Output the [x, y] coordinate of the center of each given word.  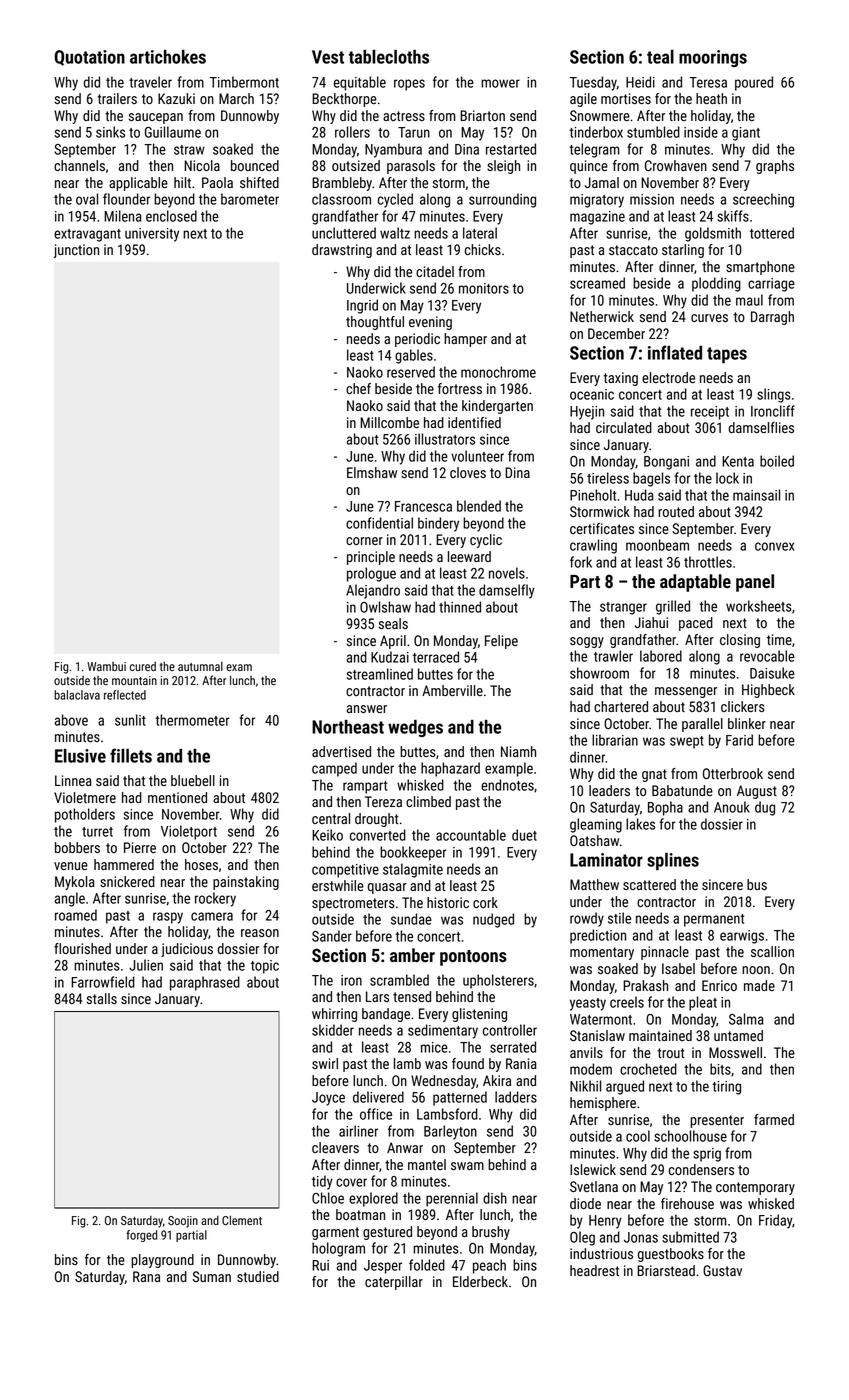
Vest [328, 57]
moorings [713, 58]
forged [141, 1236]
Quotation [90, 58]
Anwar [405, 1147]
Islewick [593, 1169]
